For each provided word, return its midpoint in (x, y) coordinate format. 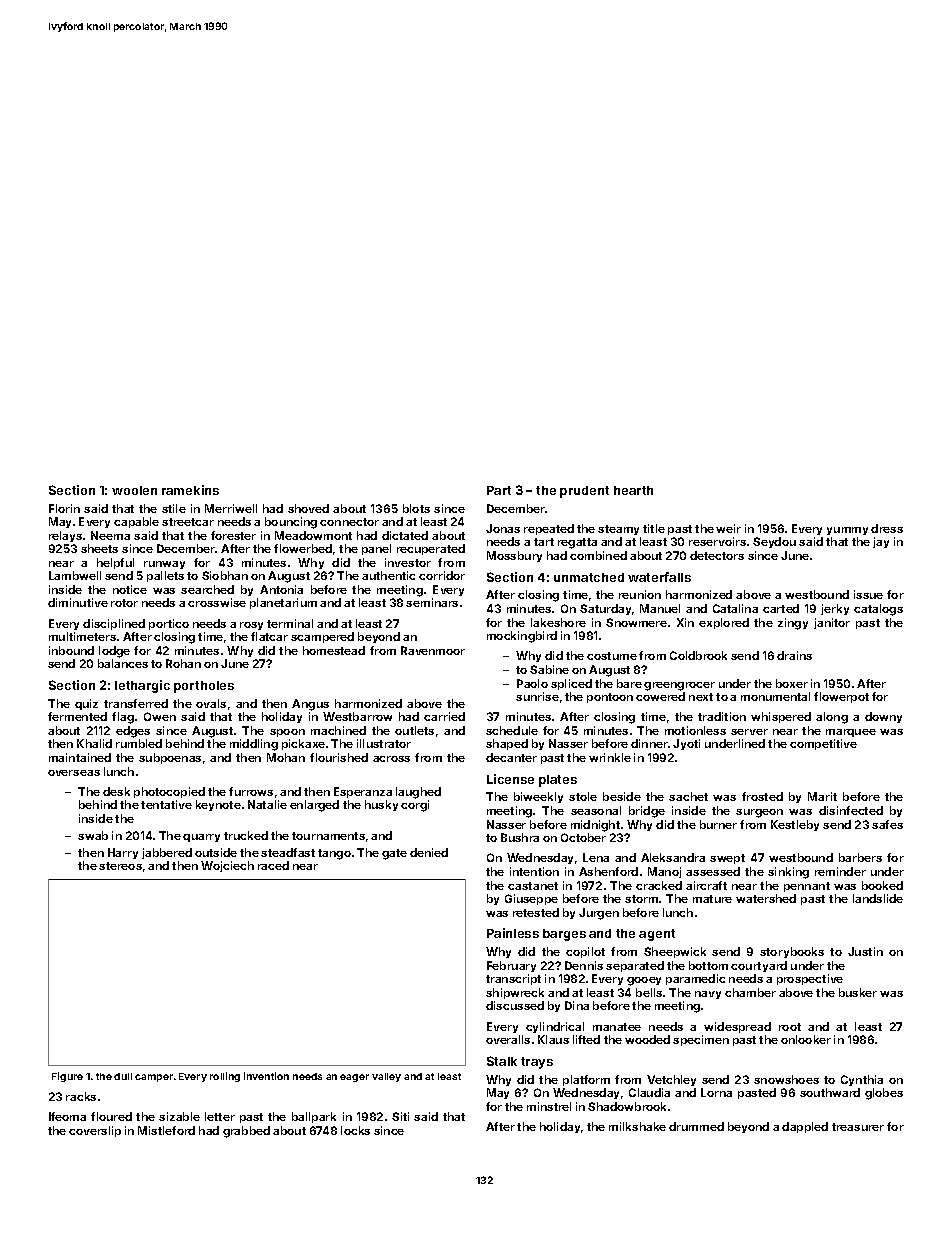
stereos (120, 866)
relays (65, 536)
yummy (847, 531)
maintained (80, 757)
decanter (511, 757)
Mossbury (514, 556)
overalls (508, 1039)
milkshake (637, 1126)
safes (887, 824)
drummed (696, 1126)
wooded (647, 1039)
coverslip (95, 1131)
